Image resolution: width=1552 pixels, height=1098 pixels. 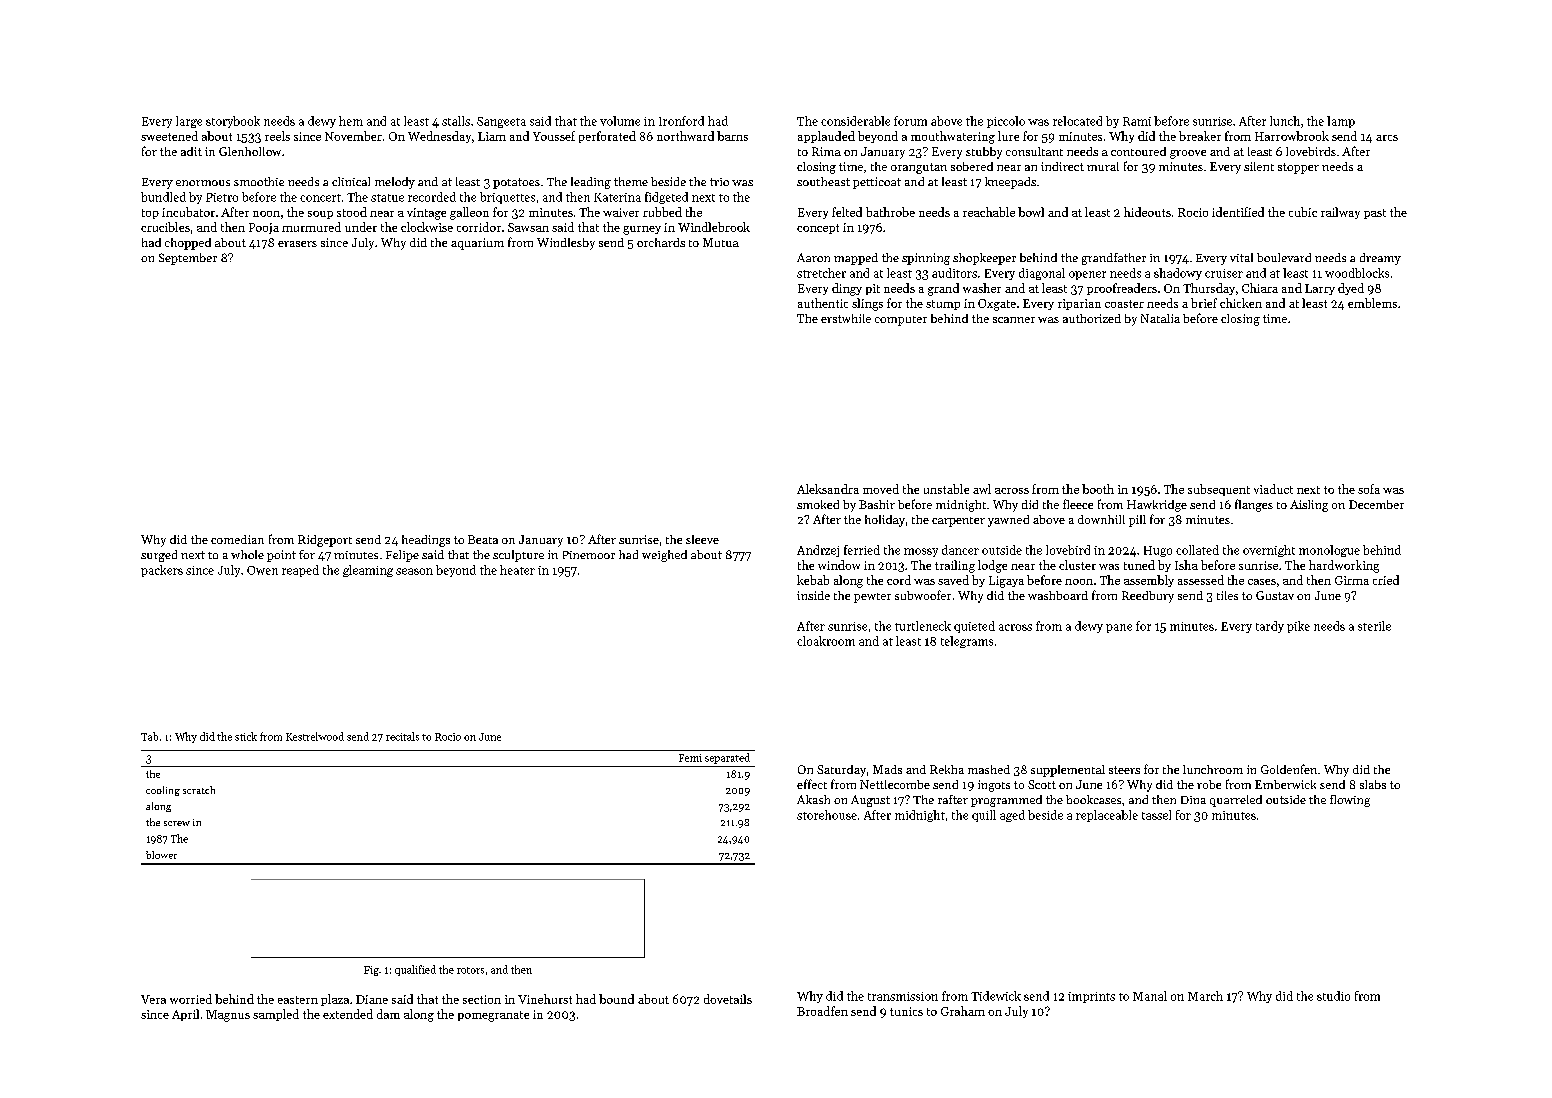 What do you see at coordinates (1068, 771) in the document?
I see `supplemental` at bounding box center [1068, 771].
